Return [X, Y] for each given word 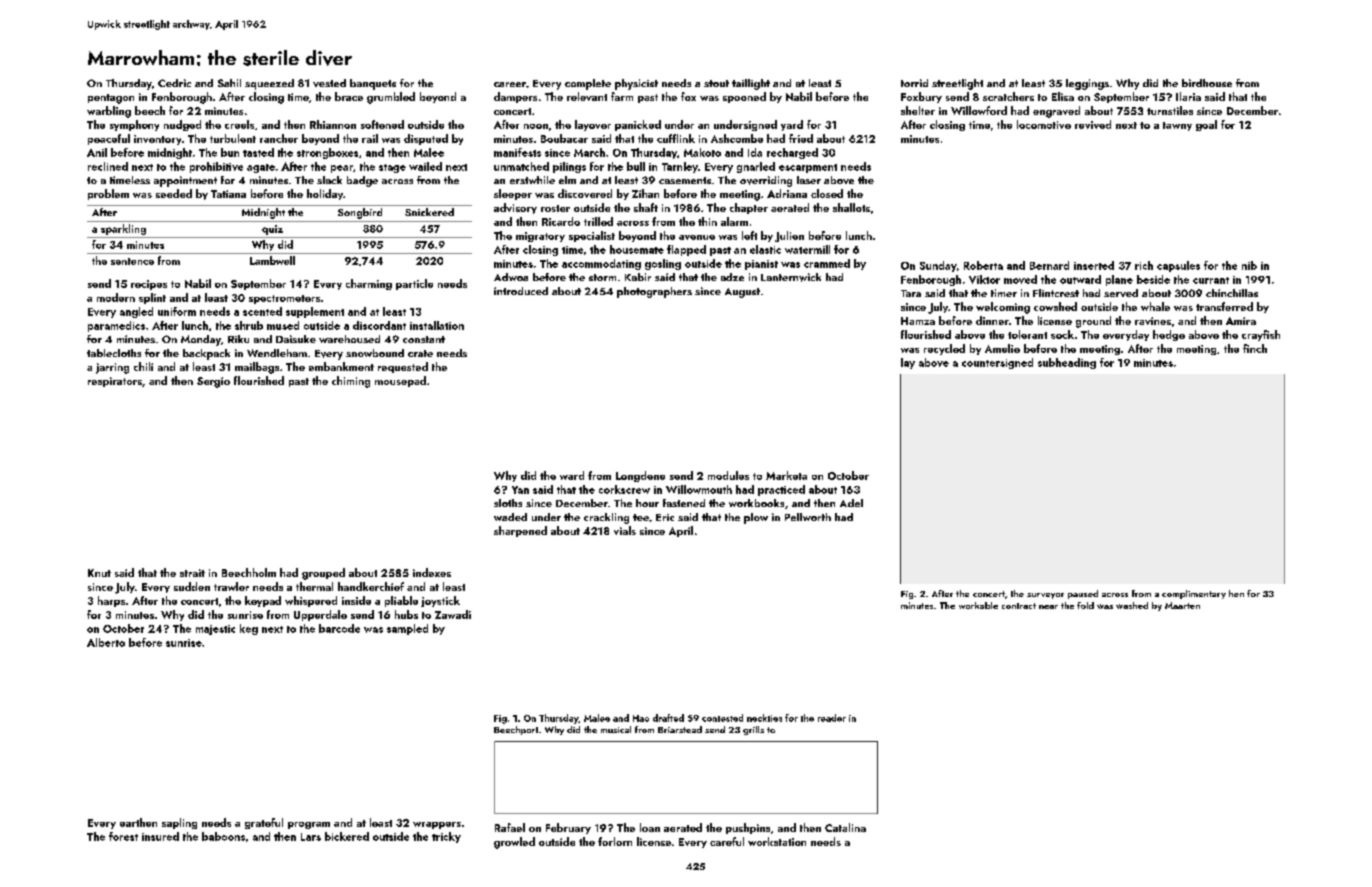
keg [249, 629]
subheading [1067, 363]
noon [536, 126]
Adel [851, 503]
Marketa [786, 475]
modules [728, 475]
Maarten [1182, 605]
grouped [323, 574]
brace [349, 96]
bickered [347, 836]
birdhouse [1207, 83]
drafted [668, 718]
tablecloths [114, 353]
